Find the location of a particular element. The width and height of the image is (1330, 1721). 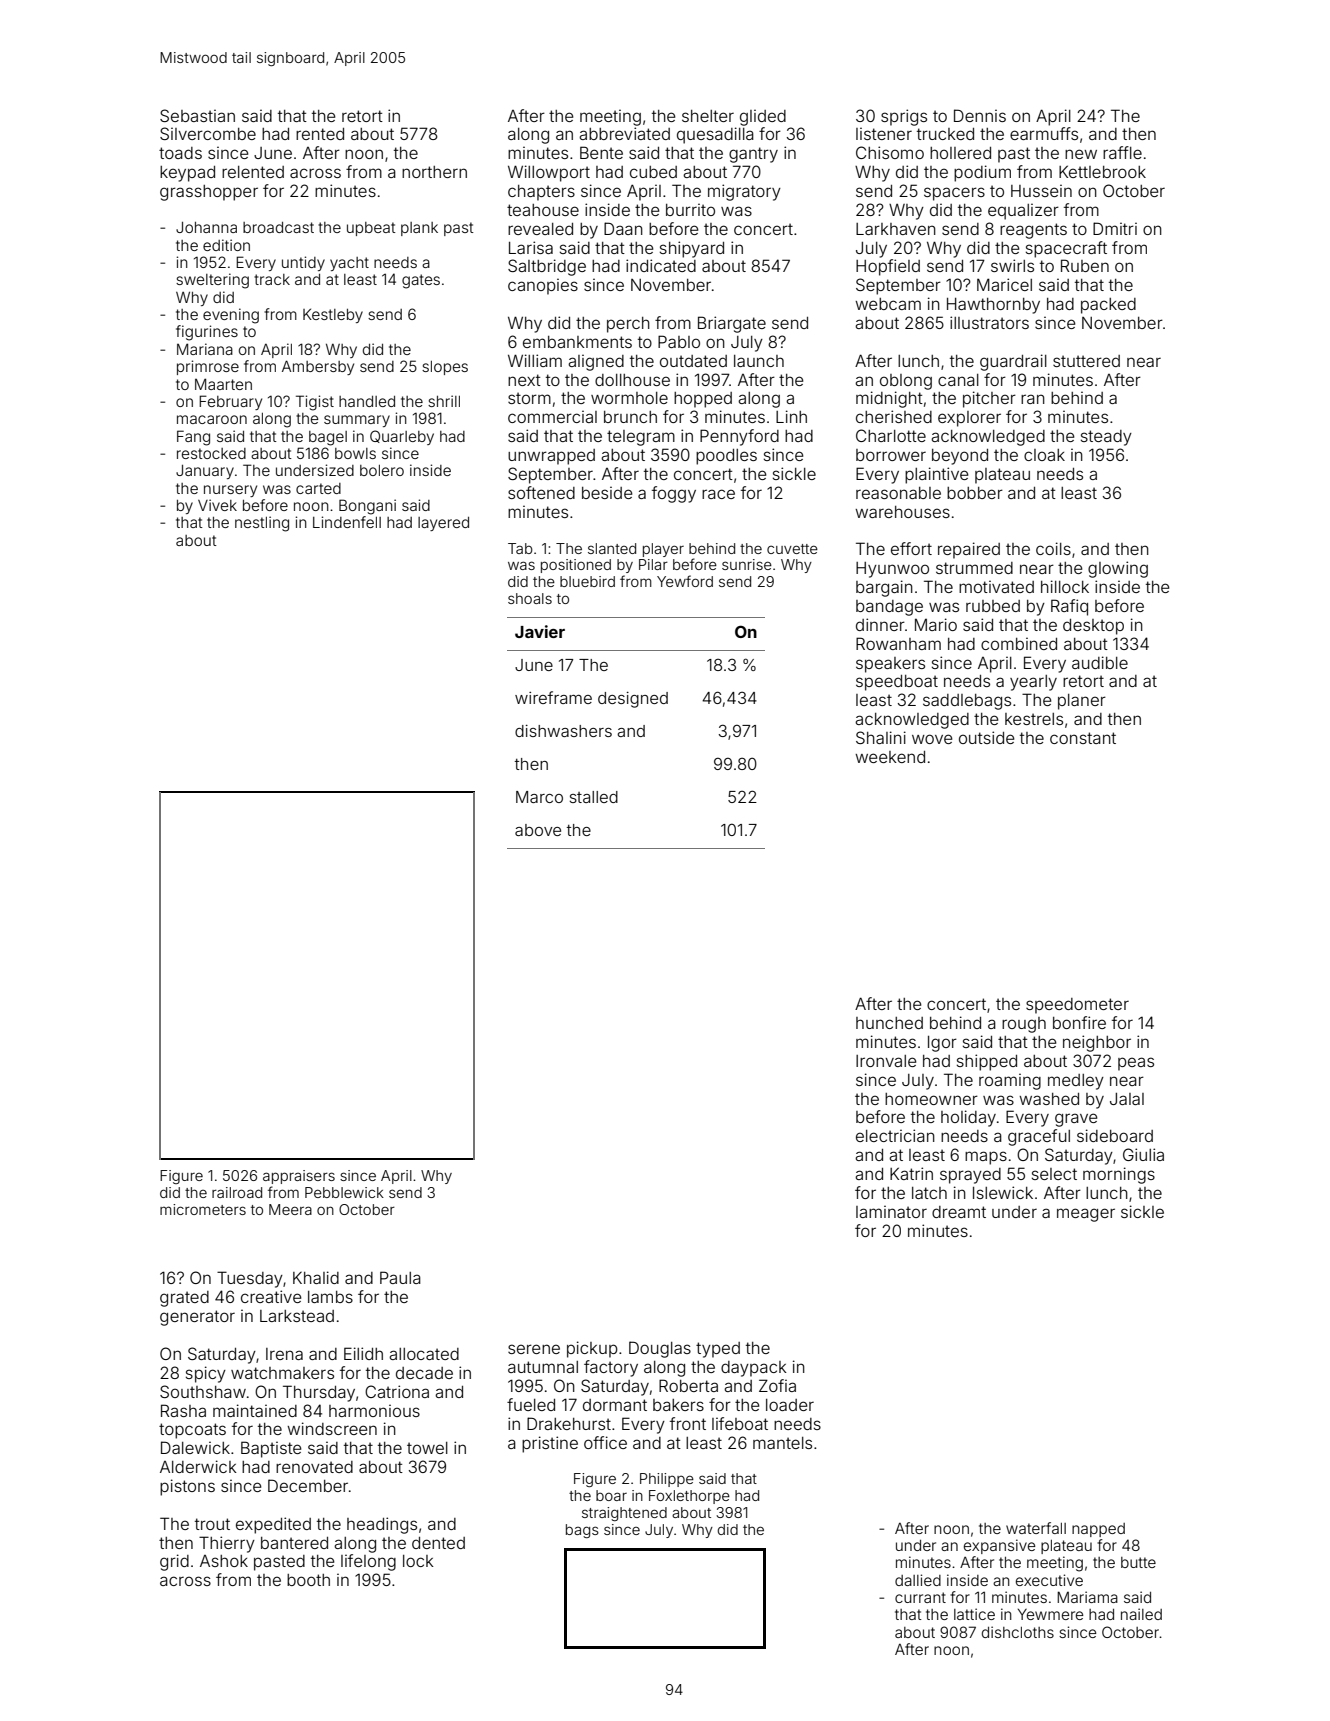

Sebastian is located at coordinates (197, 115).
